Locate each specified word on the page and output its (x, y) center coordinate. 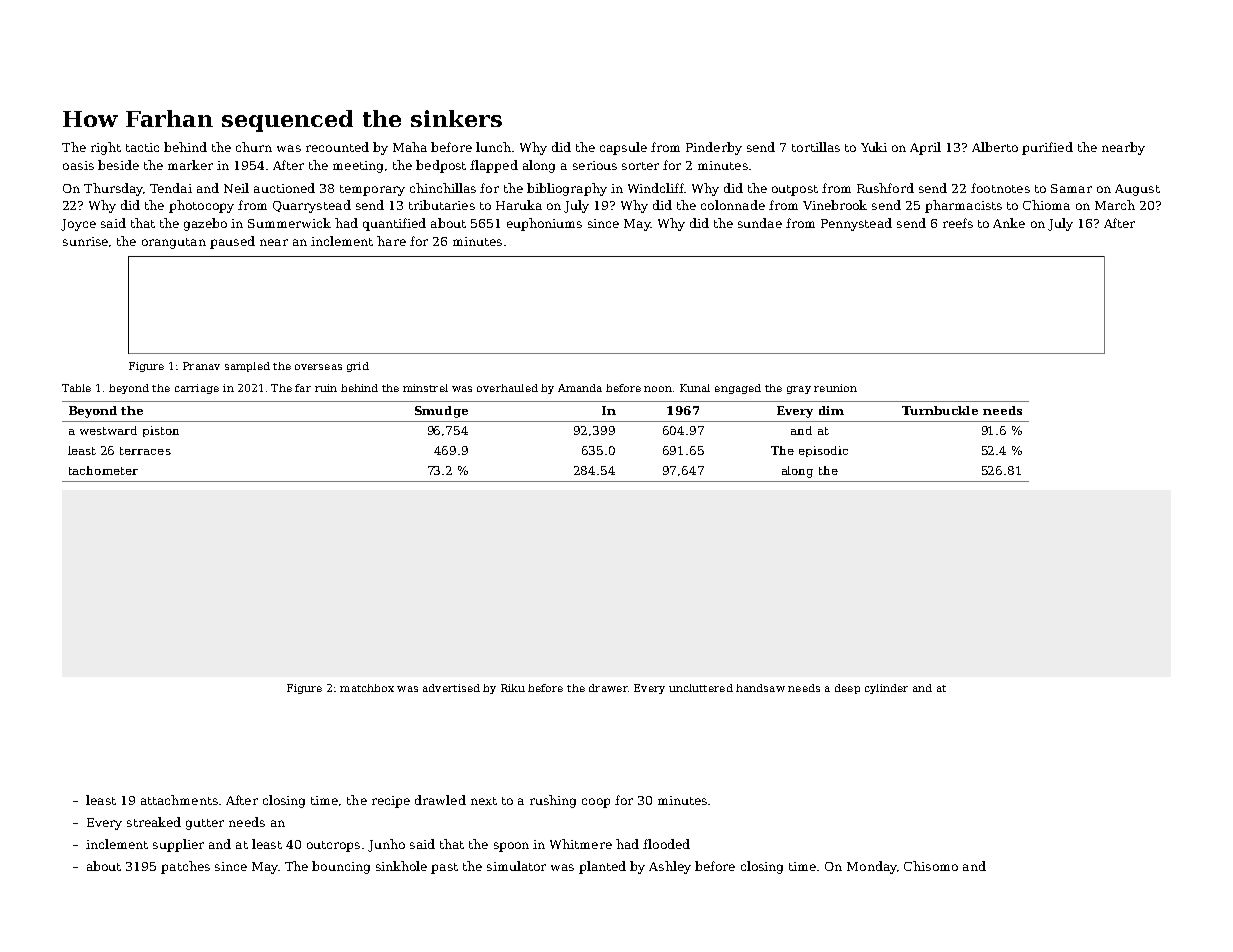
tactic (142, 147)
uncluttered (701, 688)
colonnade (733, 205)
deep (847, 689)
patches (185, 867)
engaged (738, 389)
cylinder (886, 689)
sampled (247, 367)
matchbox (367, 688)
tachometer (103, 470)
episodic (823, 451)
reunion (835, 388)
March (1115, 205)
